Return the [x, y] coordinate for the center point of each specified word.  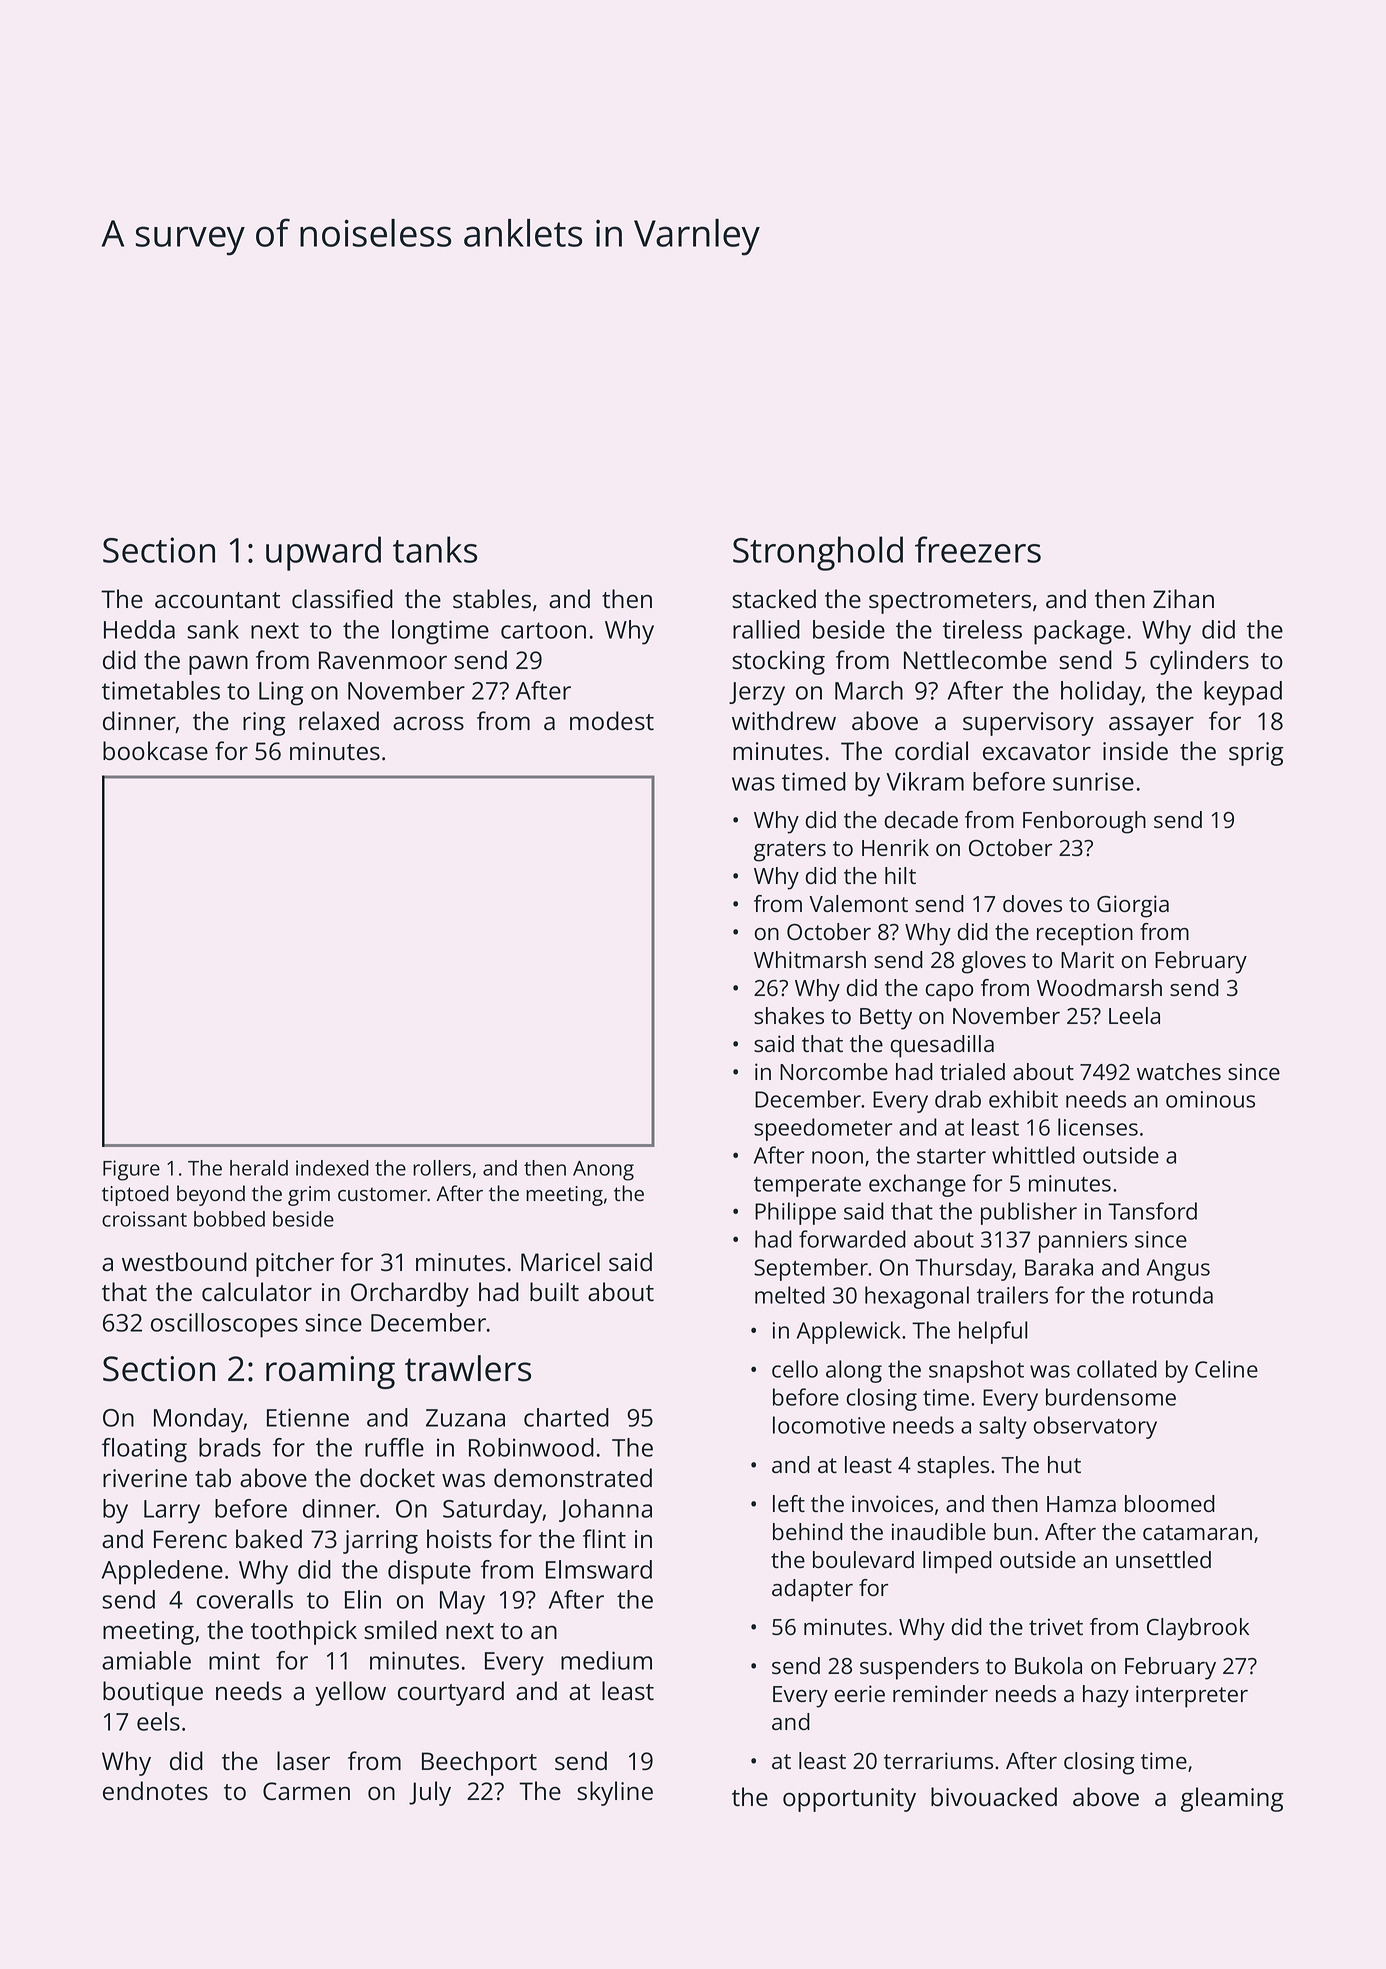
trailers [1012, 1295]
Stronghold [818, 553]
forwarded [852, 1239]
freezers [978, 549]
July [430, 1793]
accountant [217, 600]
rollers [442, 1168]
